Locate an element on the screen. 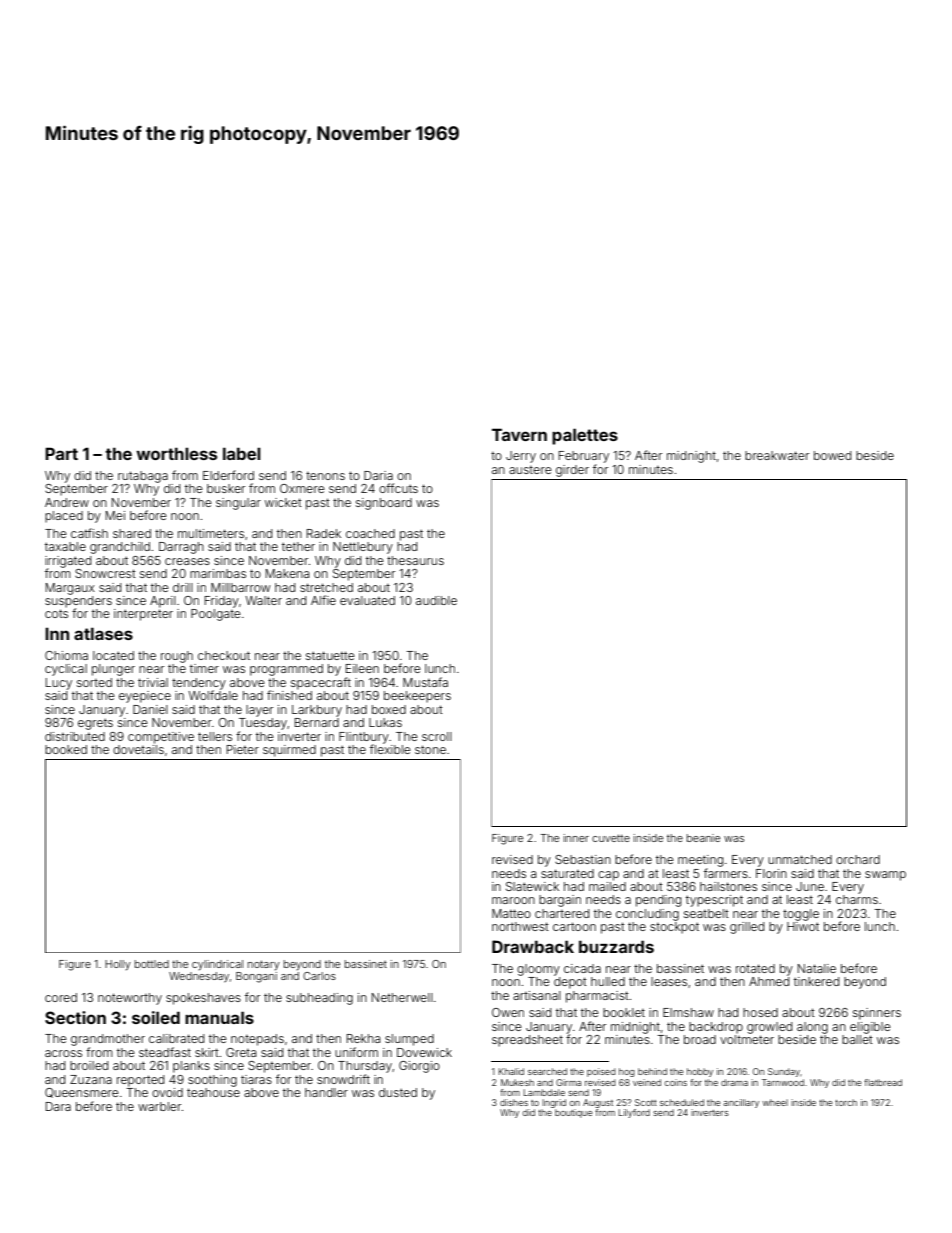 The height and width of the screenshot is (1233, 952). Mustafa is located at coordinates (425, 682).
